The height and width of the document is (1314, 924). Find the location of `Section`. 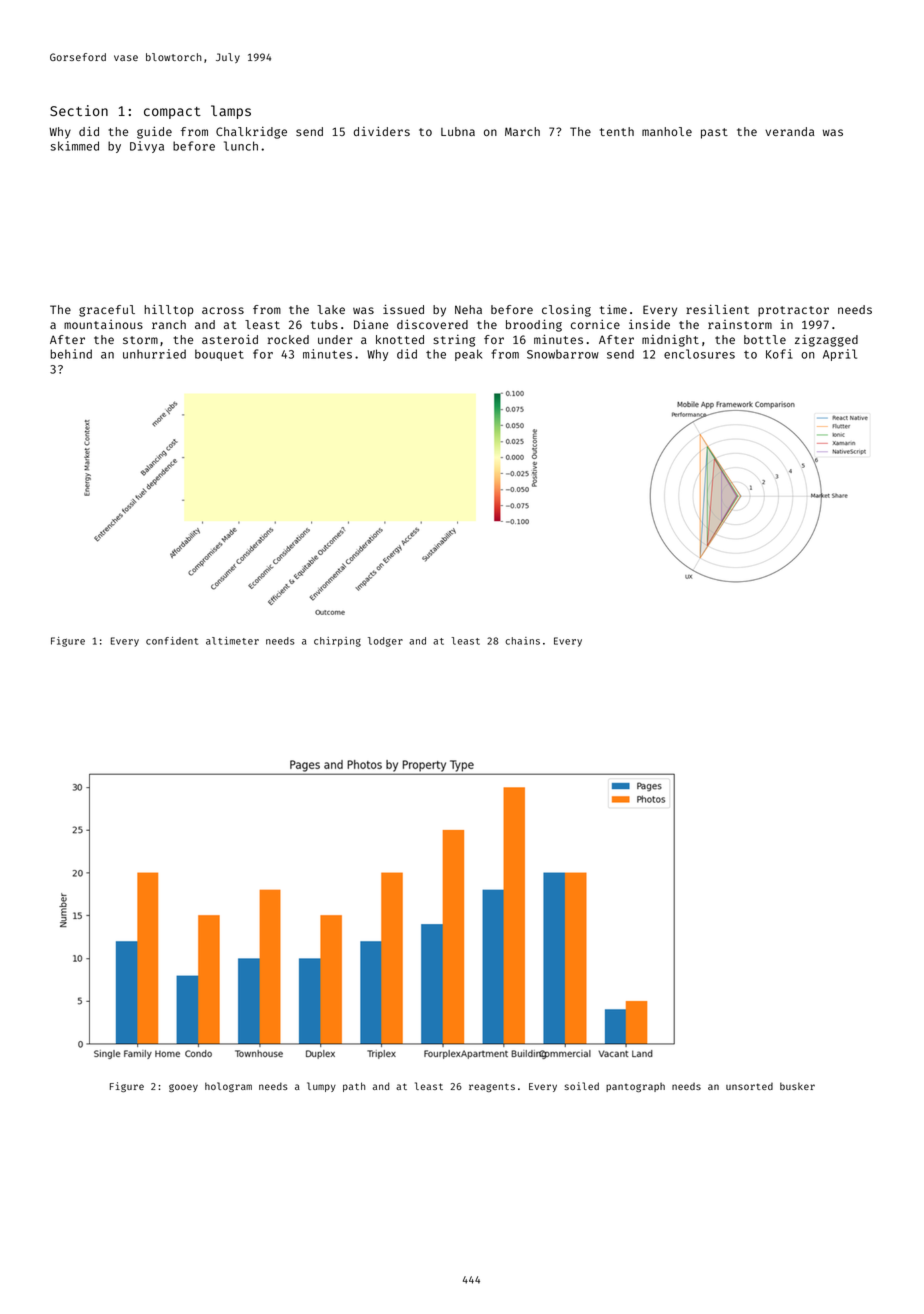

Section is located at coordinates (79, 110).
